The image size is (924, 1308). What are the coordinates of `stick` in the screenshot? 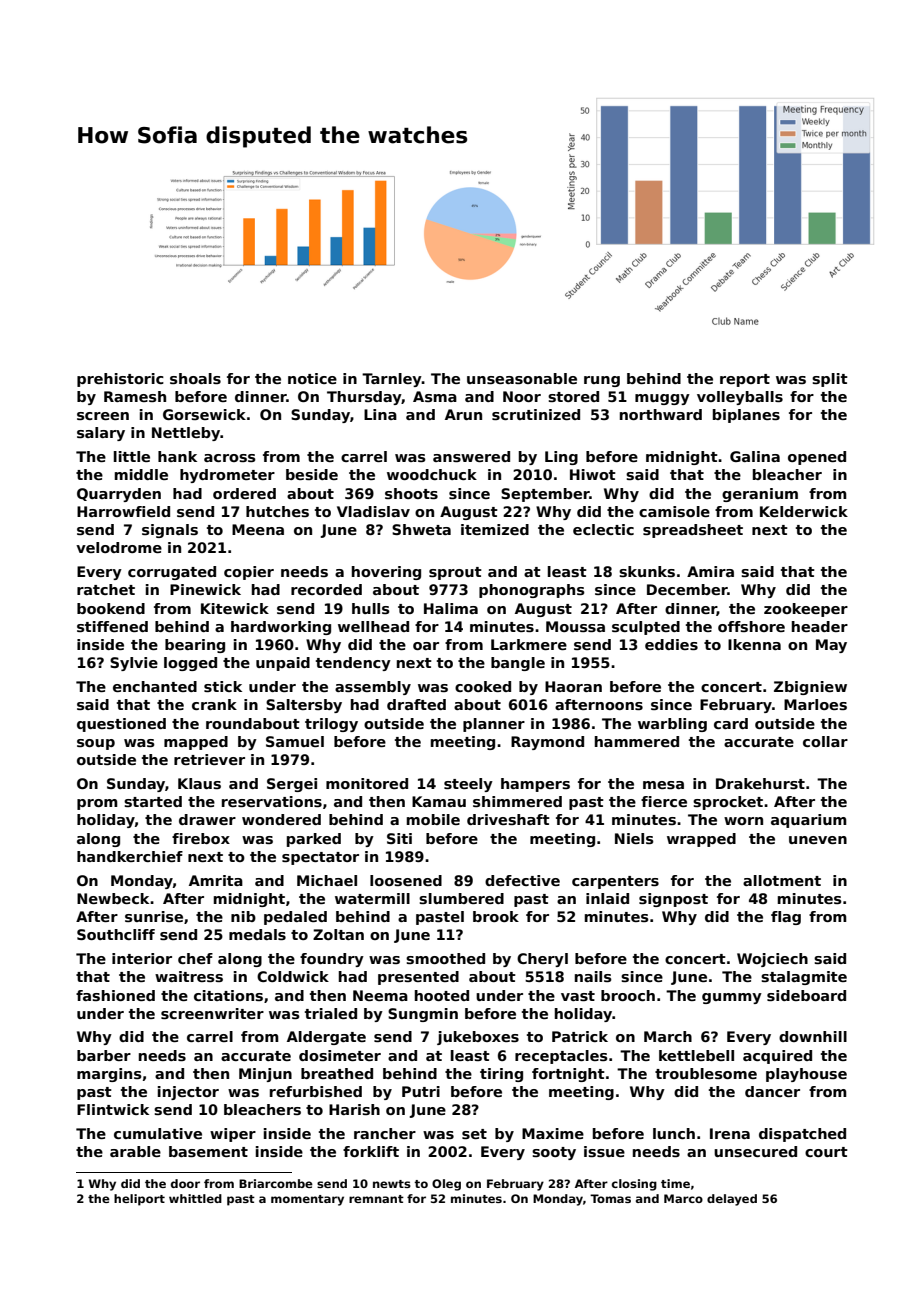 It's located at (223, 686).
